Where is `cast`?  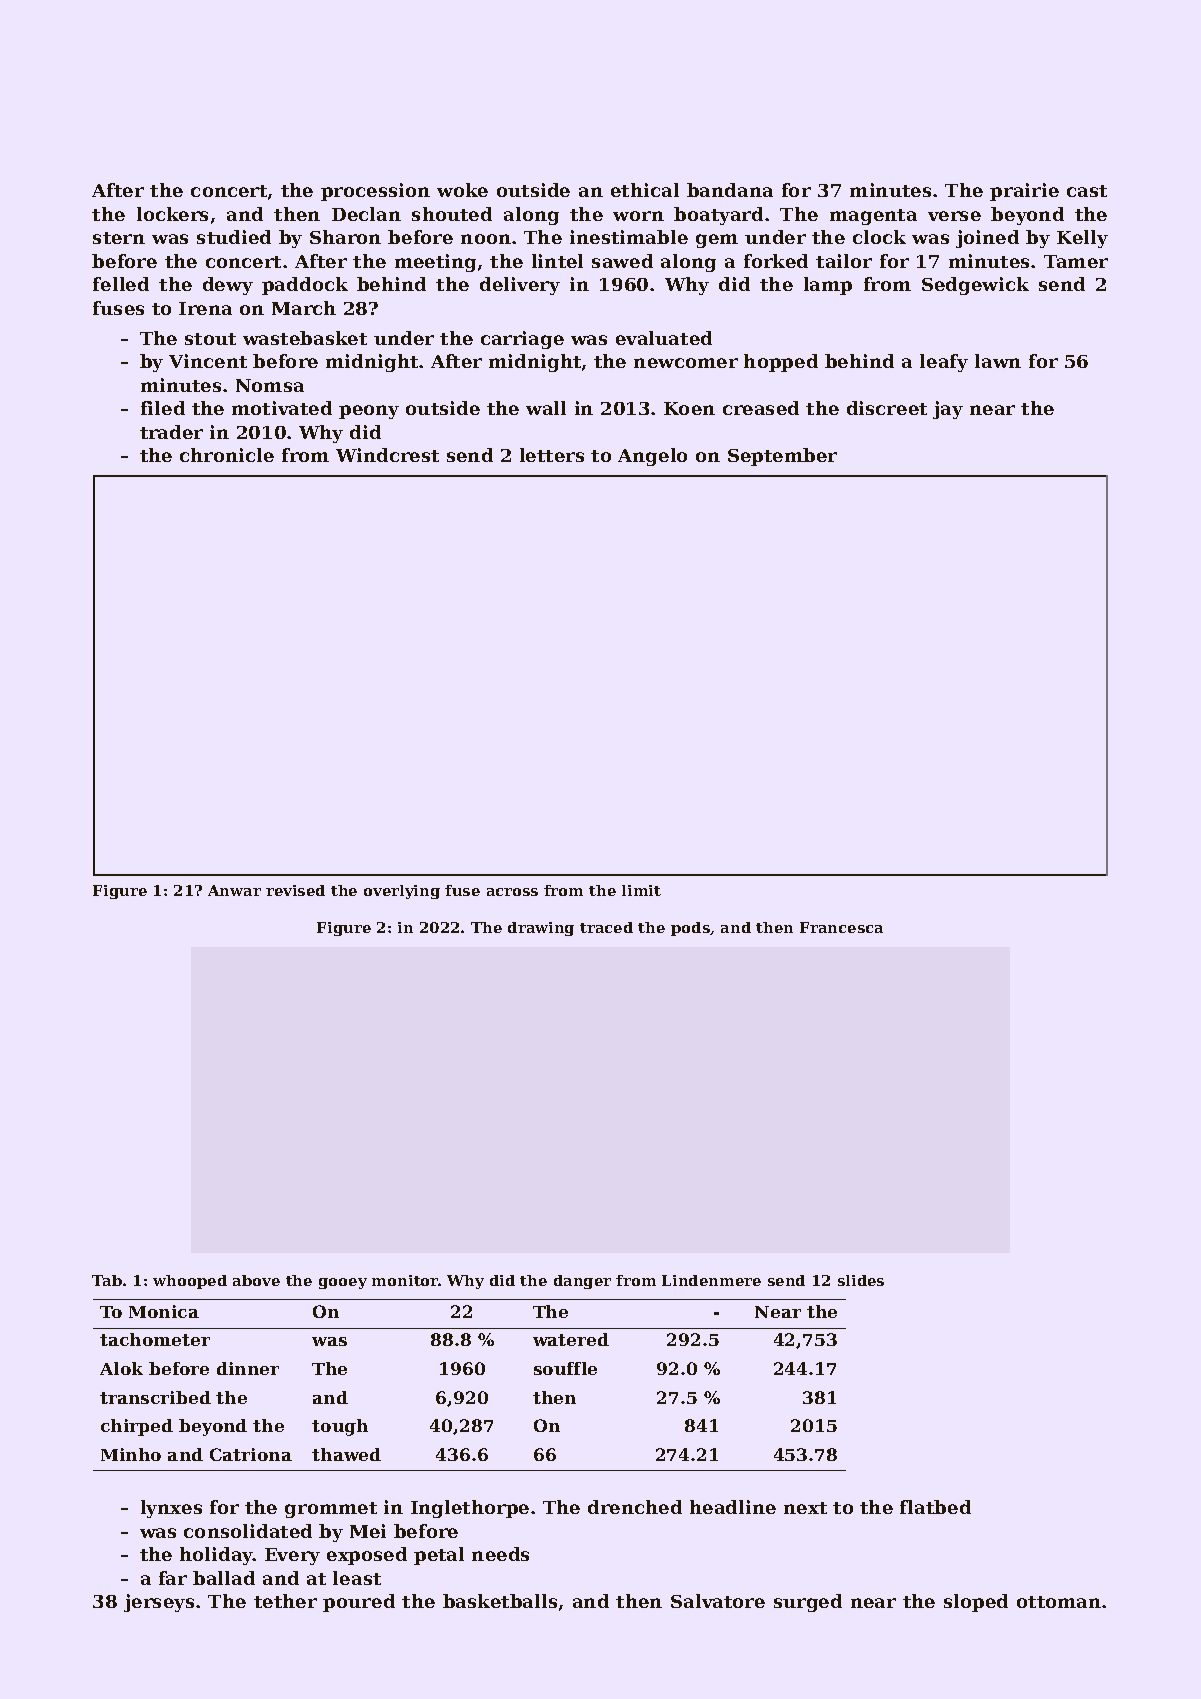
cast is located at coordinates (1087, 191).
